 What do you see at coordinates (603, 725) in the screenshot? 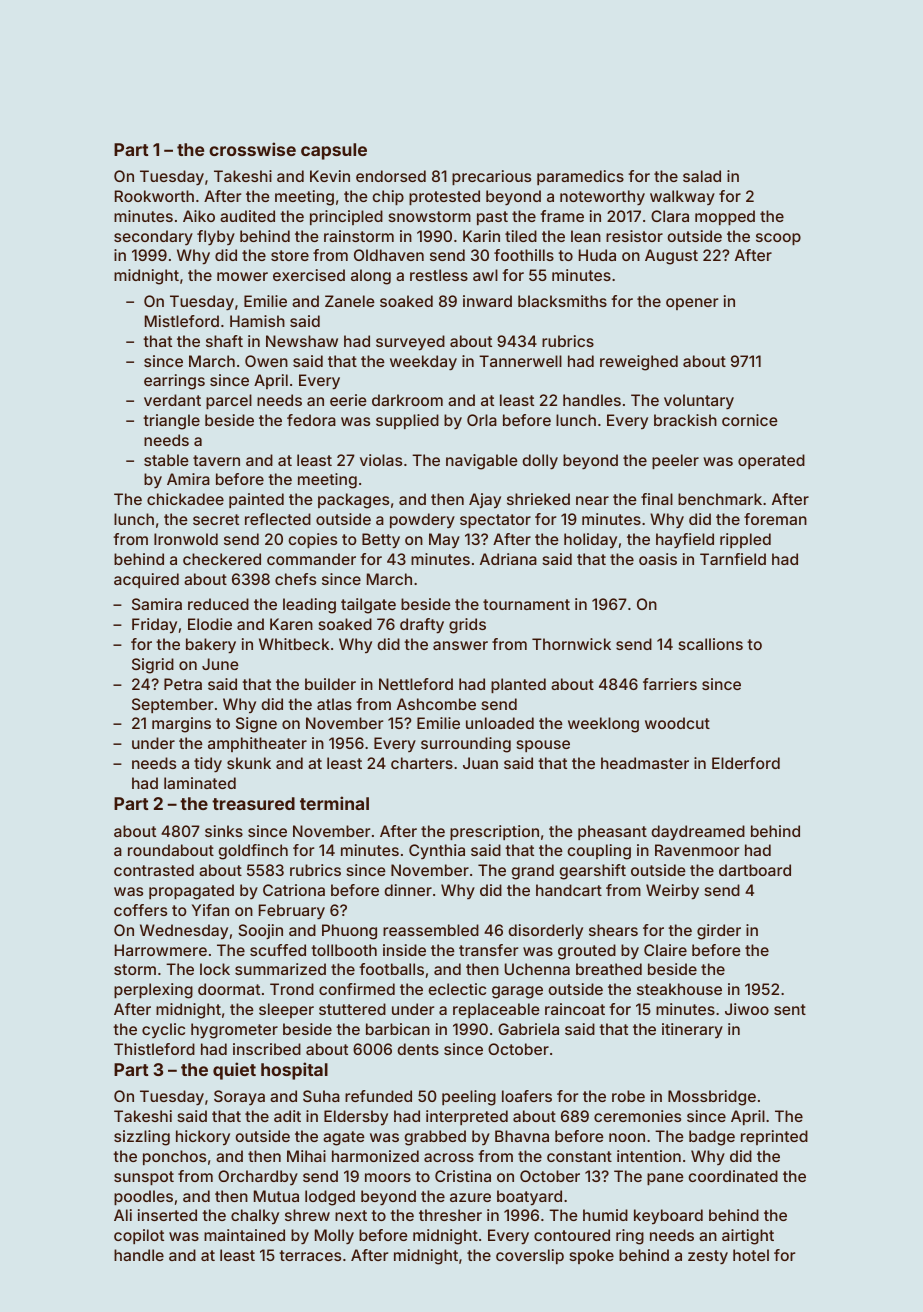
I see `weeklong` at bounding box center [603, 725].
